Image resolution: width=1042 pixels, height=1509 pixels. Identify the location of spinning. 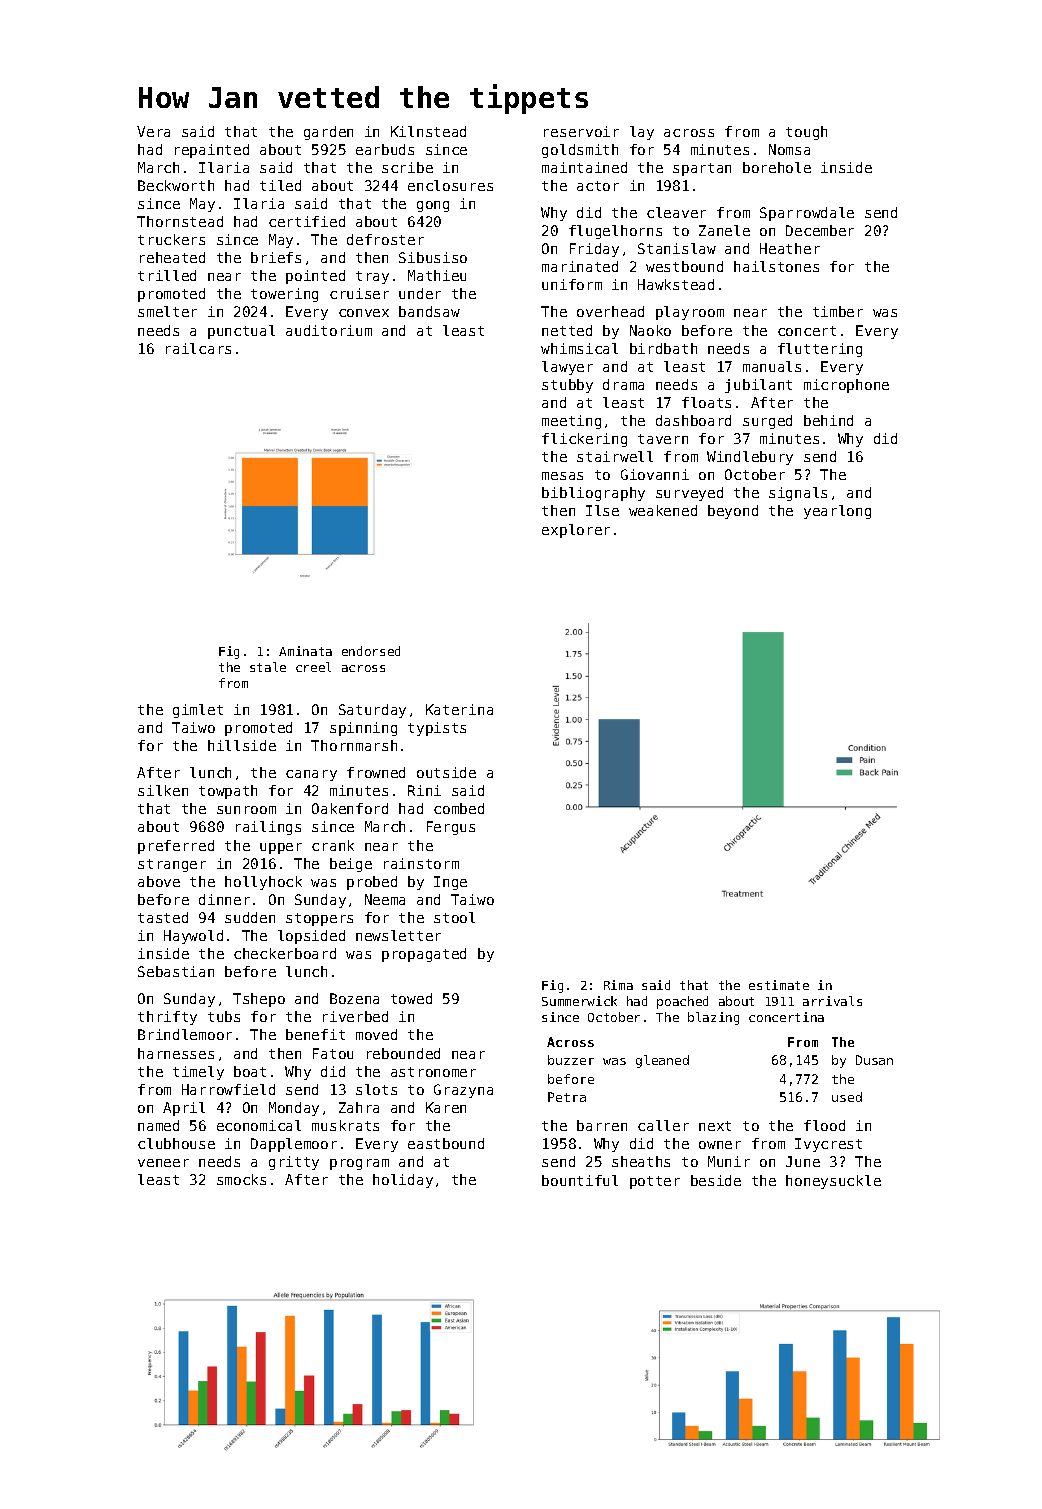
(363, 729).
